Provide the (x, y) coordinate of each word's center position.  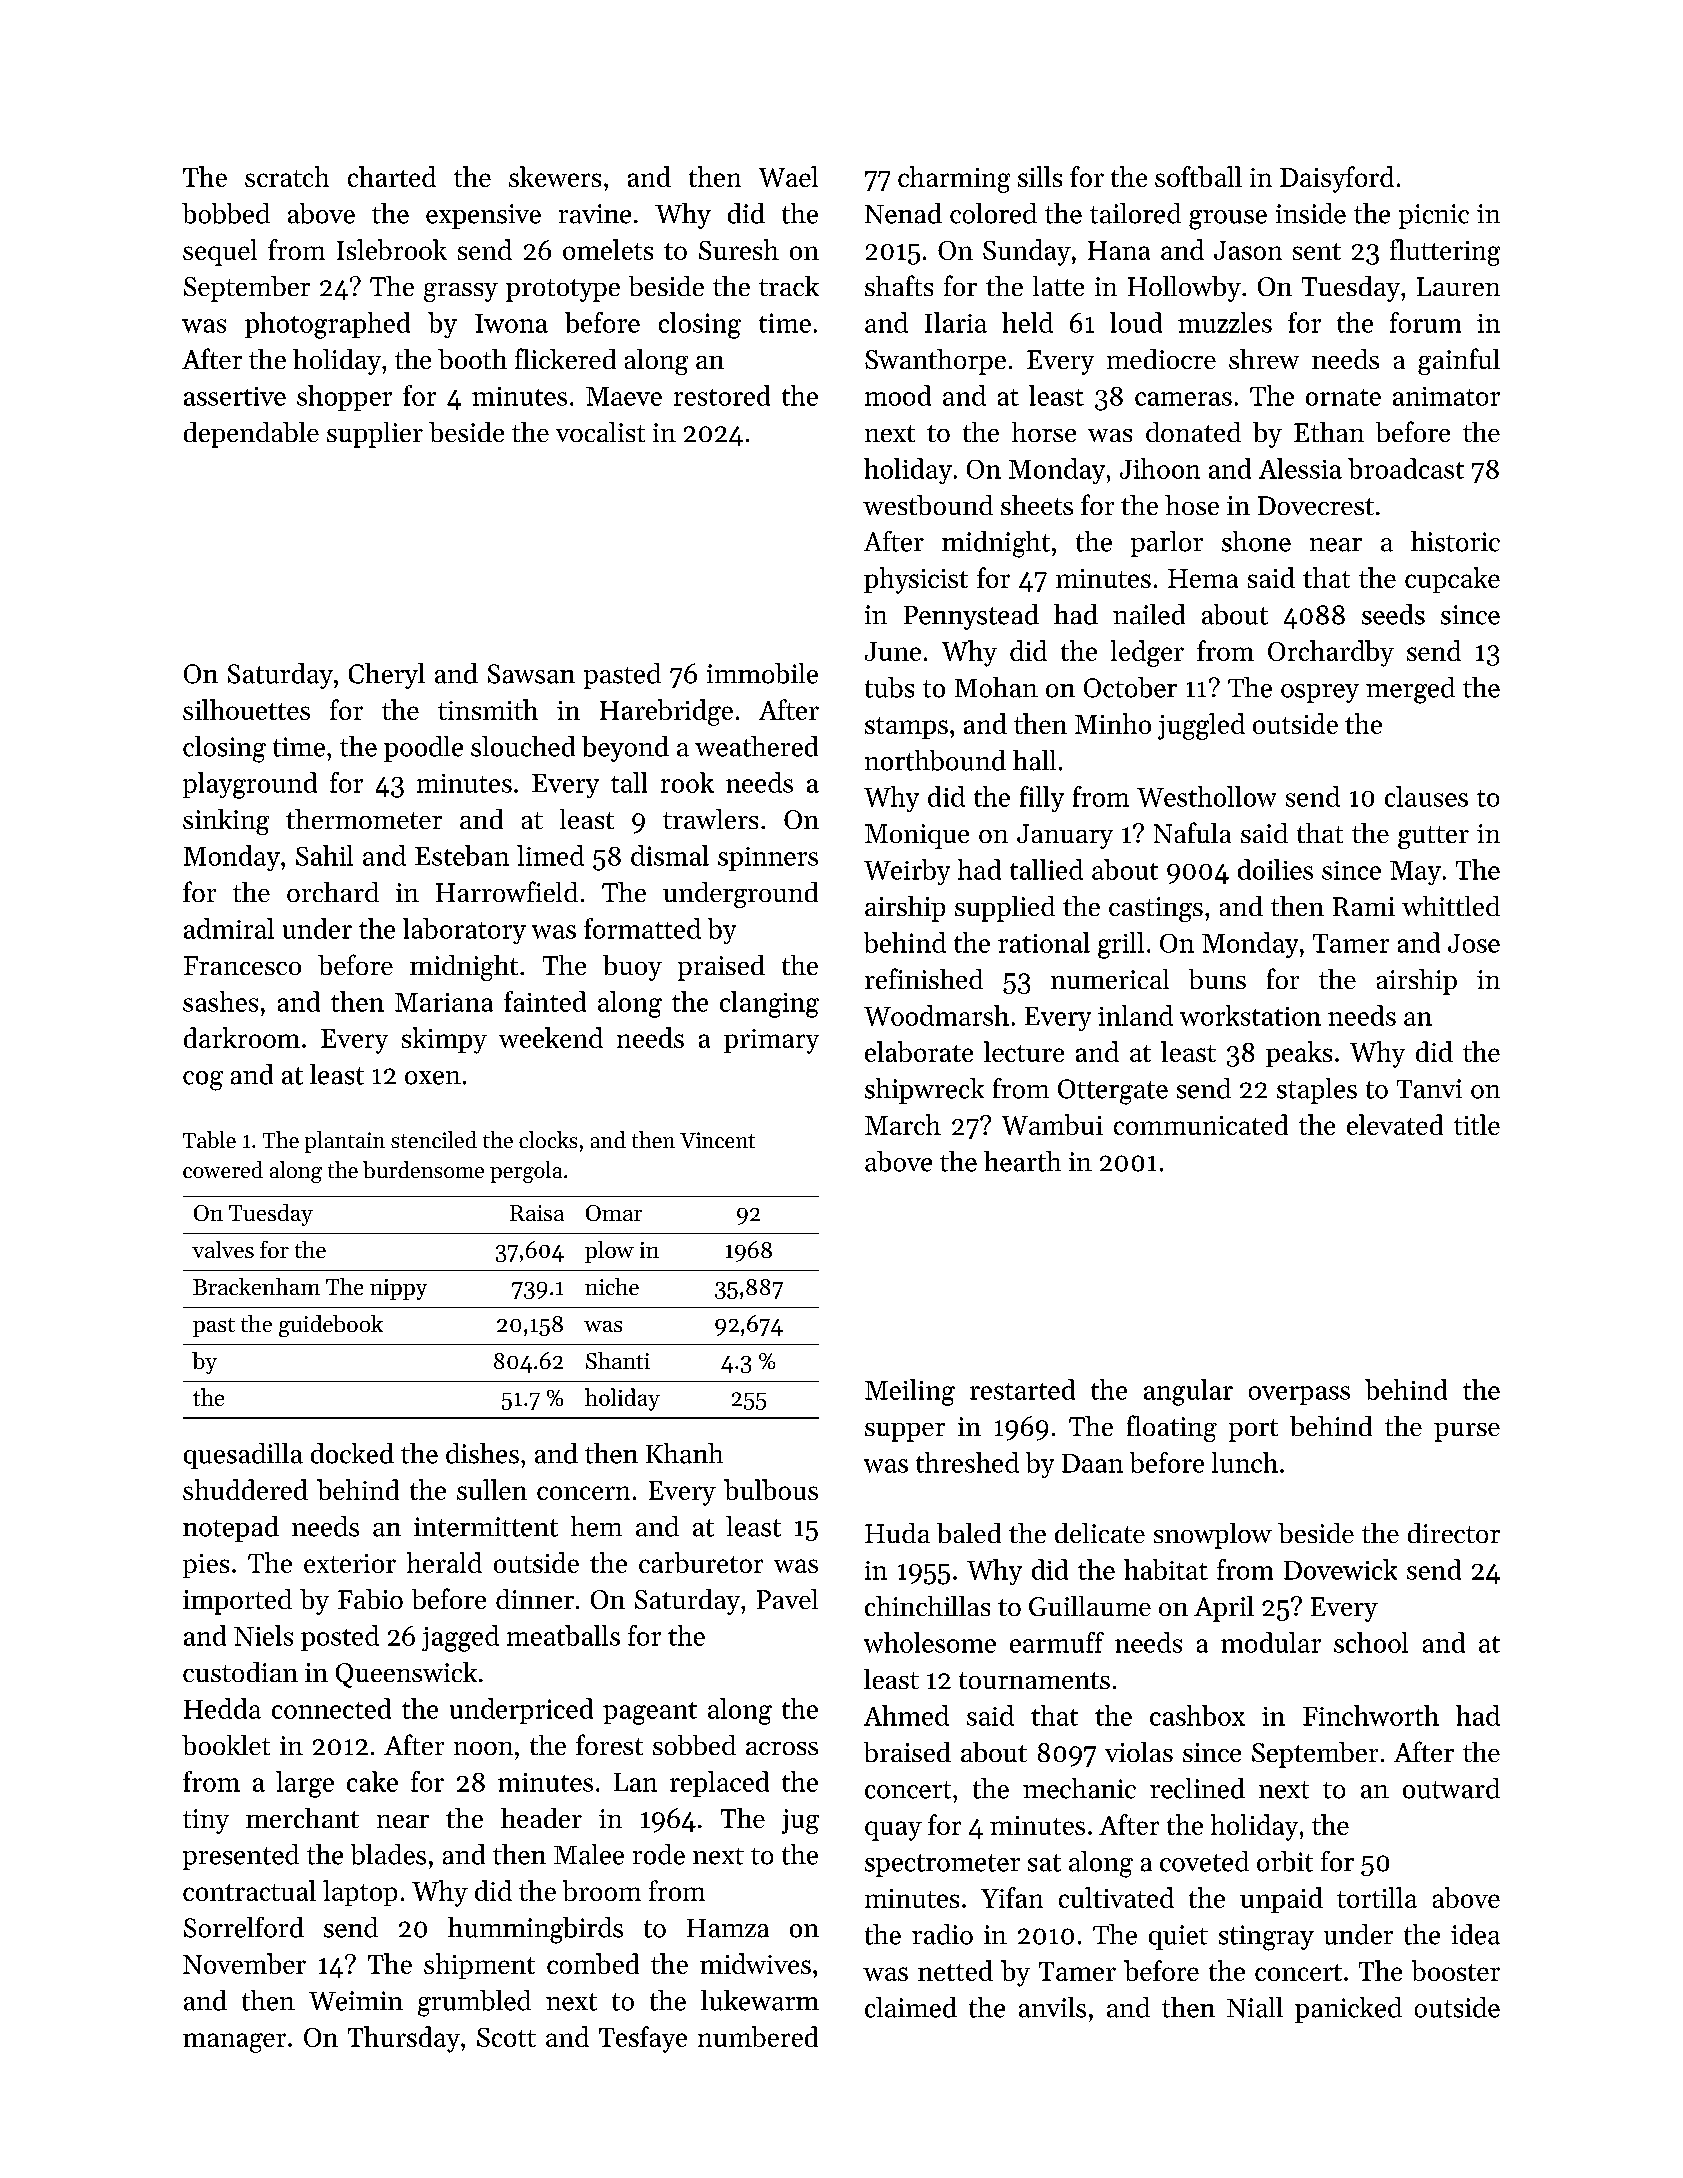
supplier (375, 435)
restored (722, 395)
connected (331, 1708)
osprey (1320, 693)
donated (1193, 432)
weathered (756, 746)
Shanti (618, 1360)
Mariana (444, 1002)
